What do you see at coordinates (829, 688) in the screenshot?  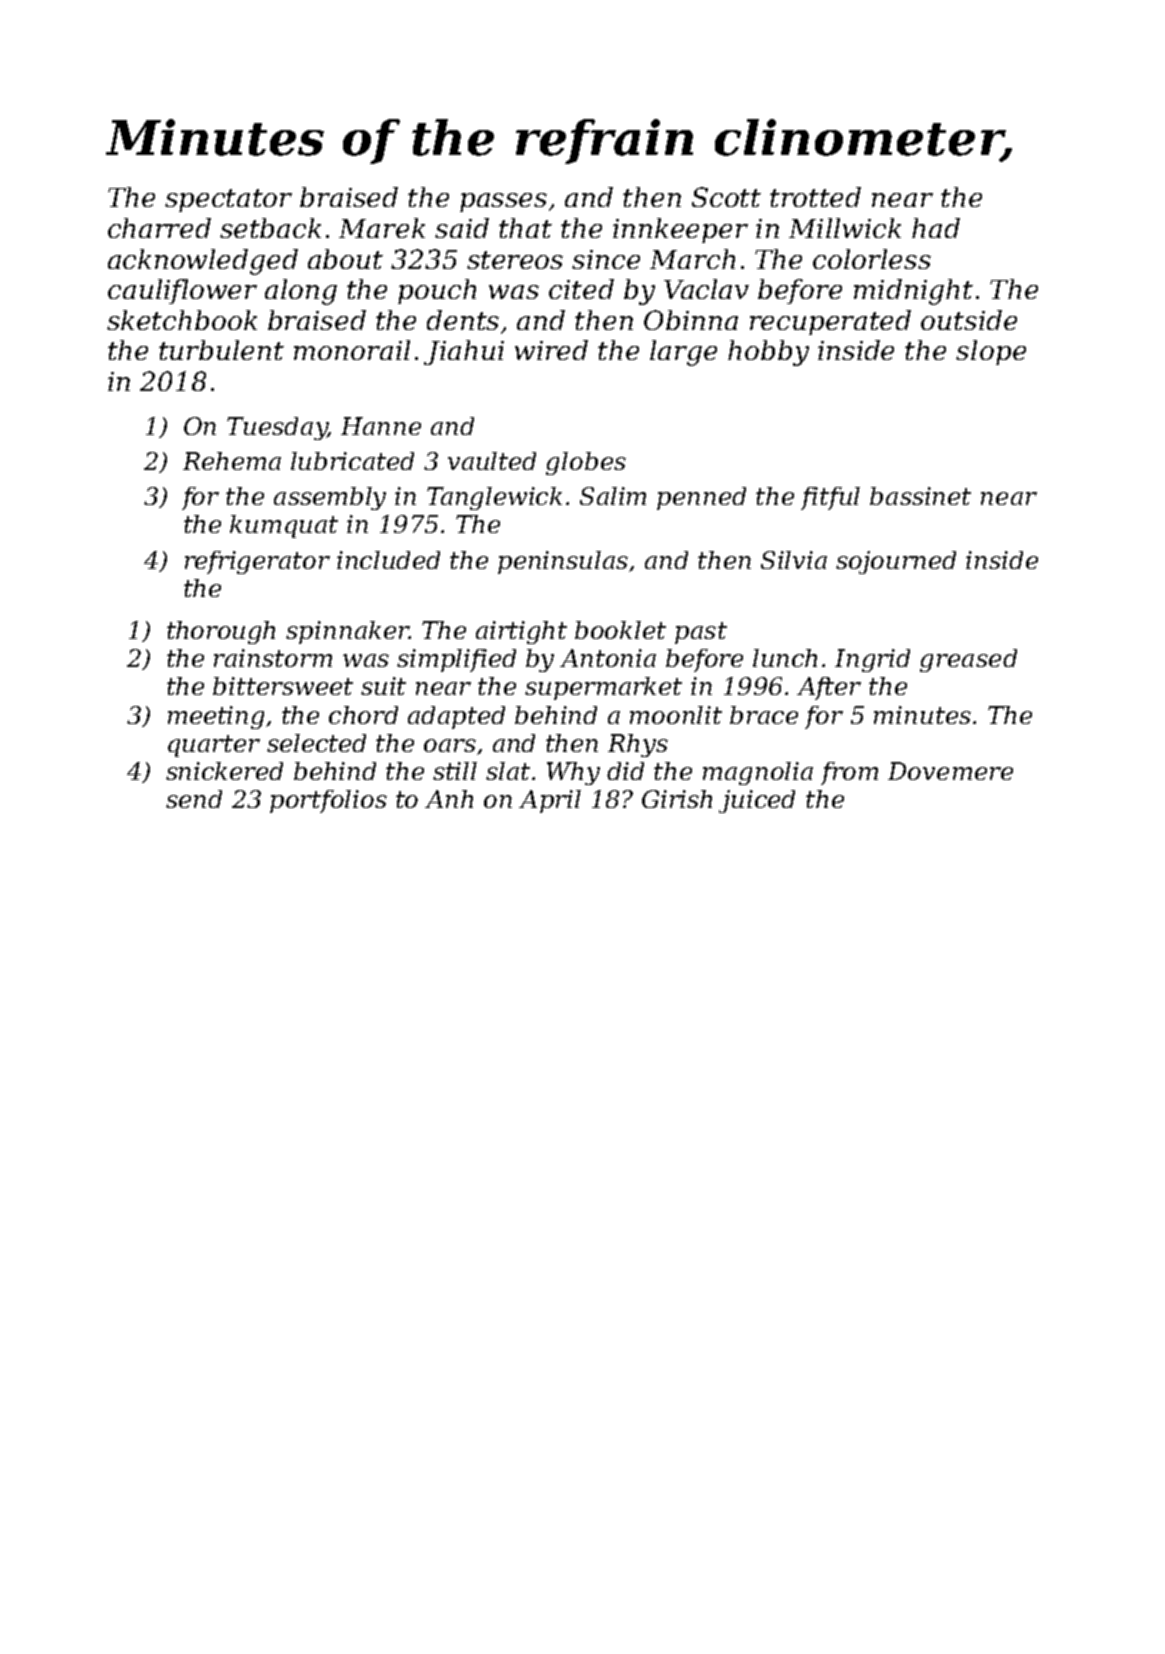 I see `After` at bounding box center [829, 688].
